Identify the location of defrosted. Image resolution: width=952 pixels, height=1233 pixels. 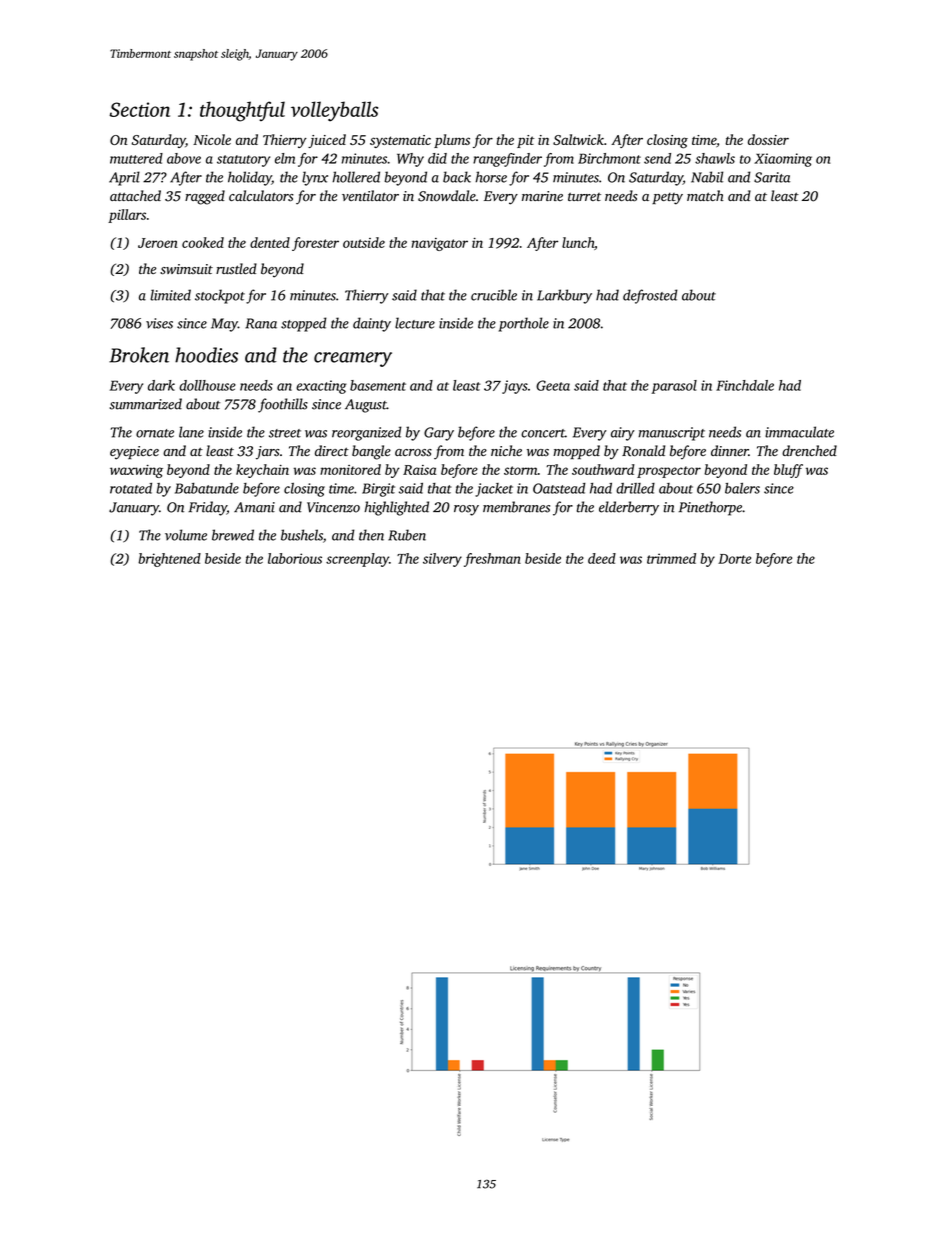
(650, 296).
